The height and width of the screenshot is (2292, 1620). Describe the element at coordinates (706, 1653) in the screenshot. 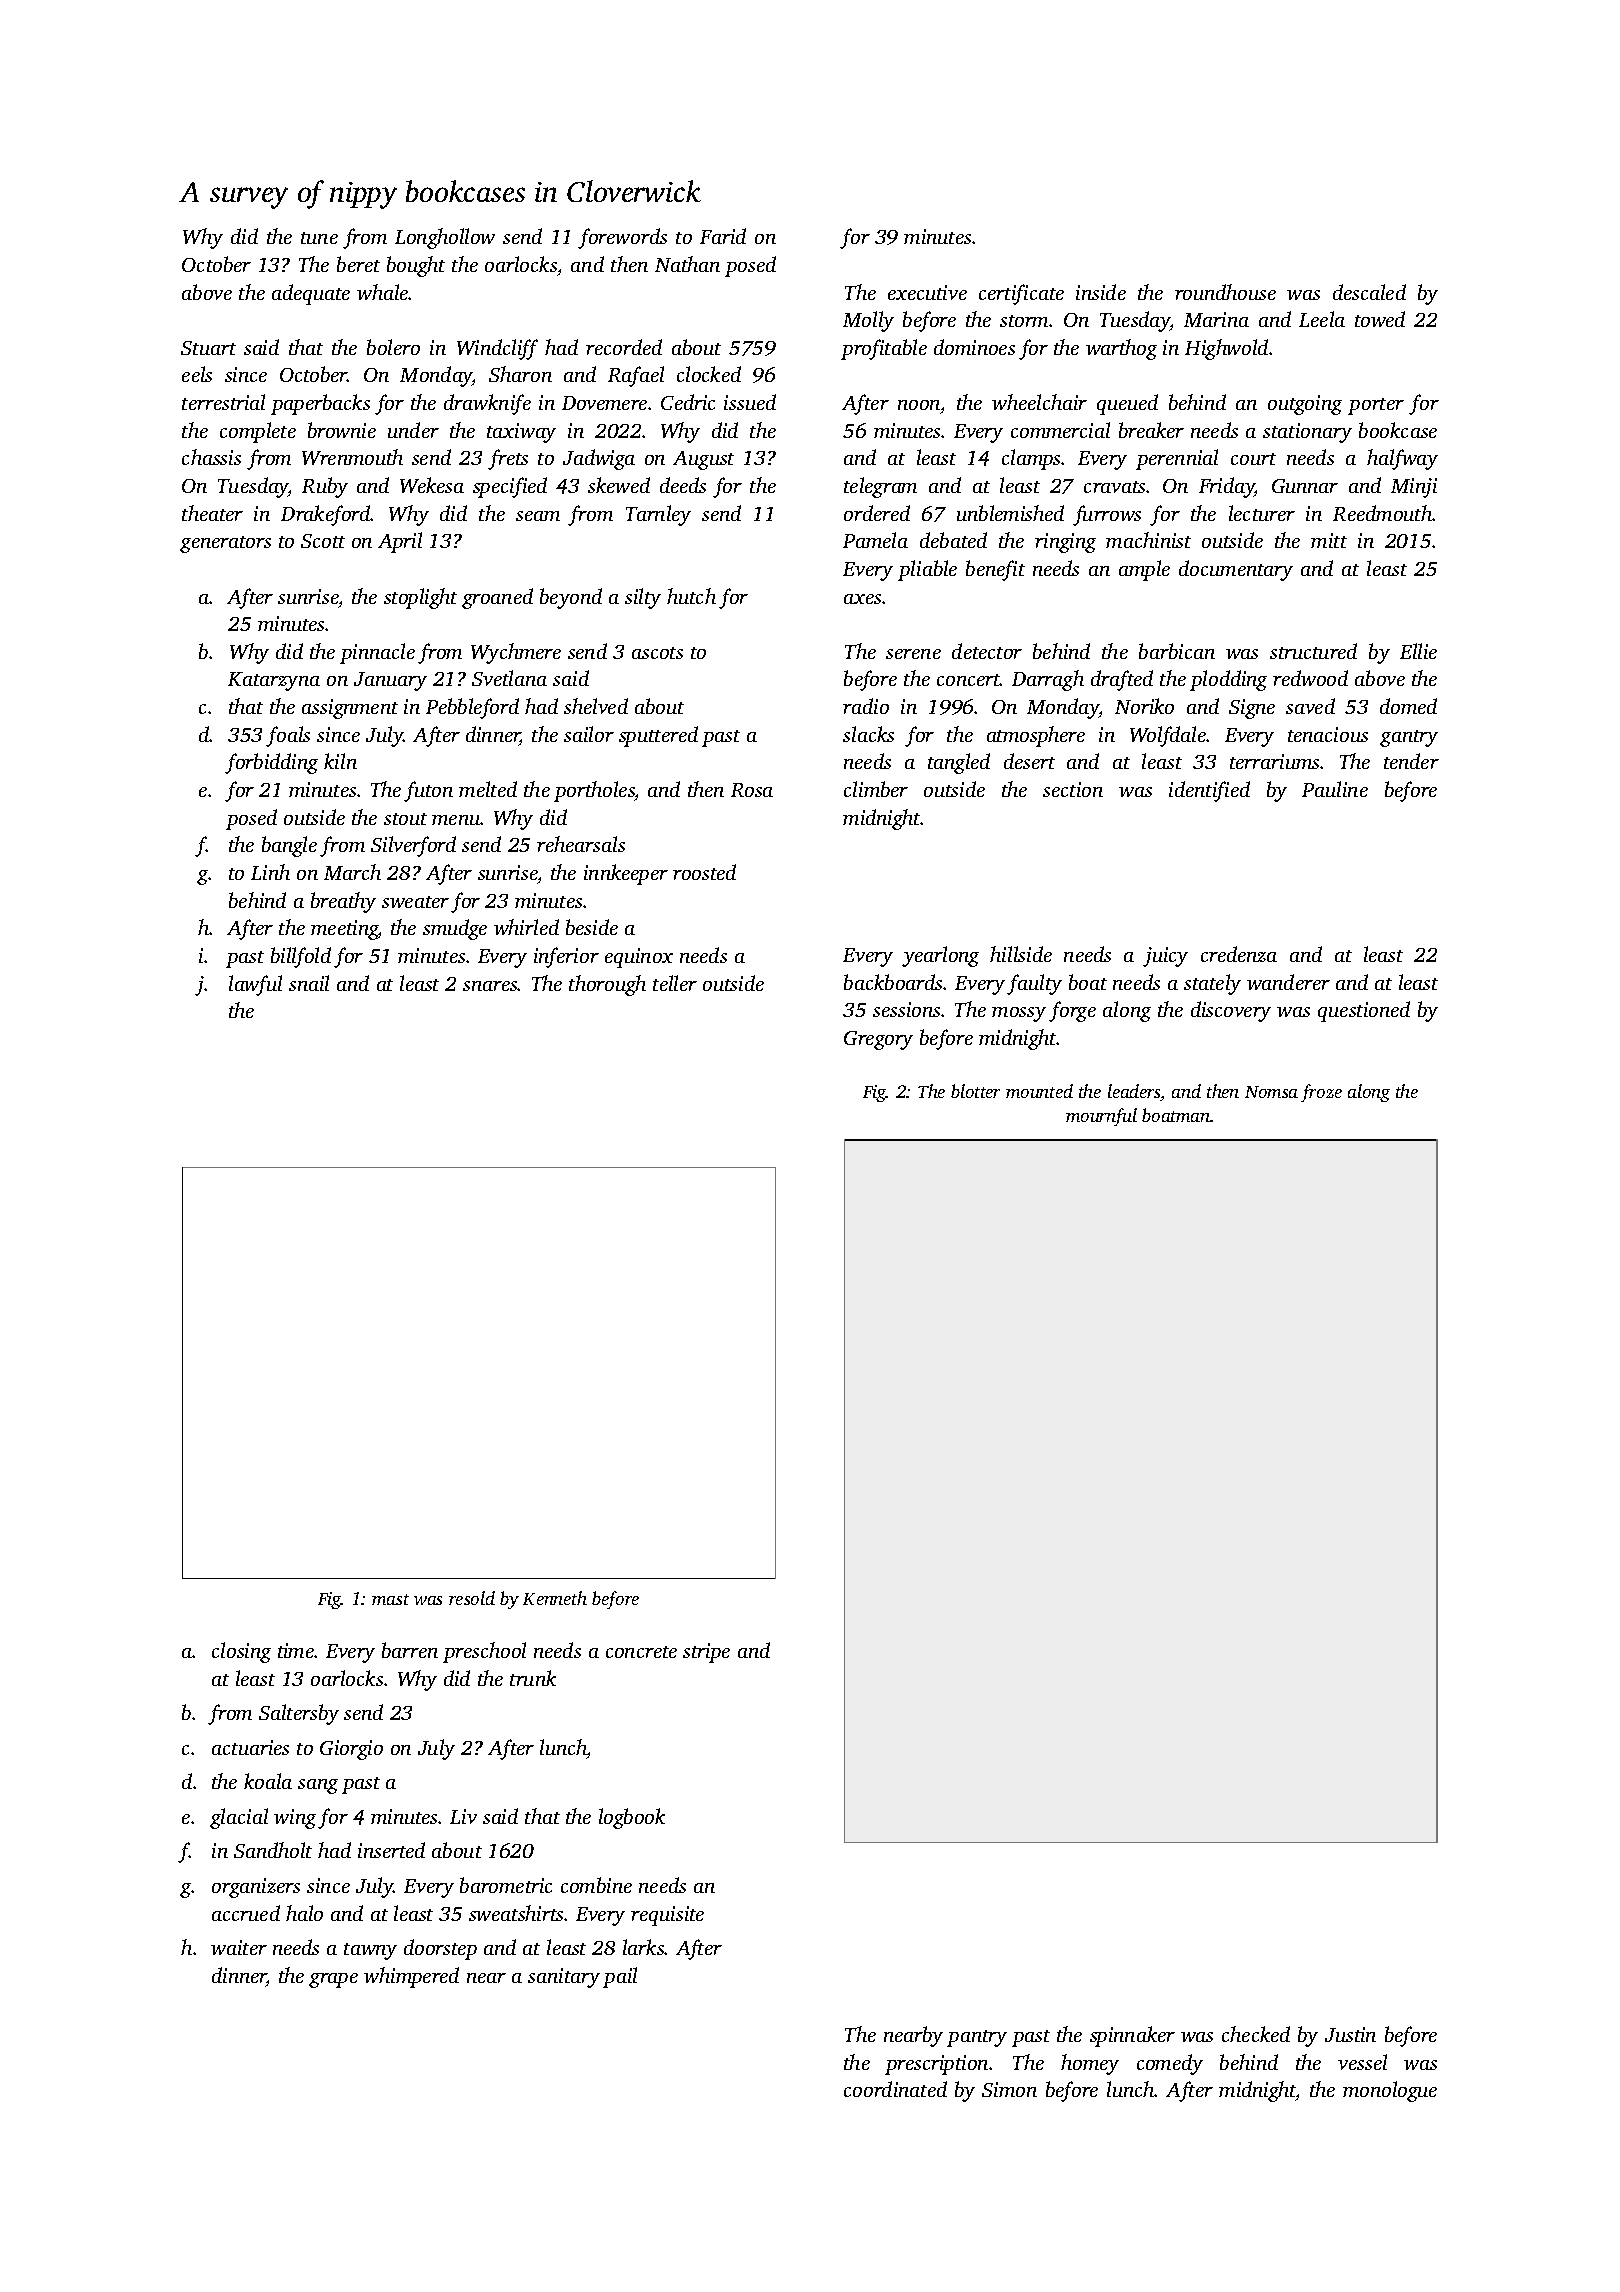

I see `stripe` at that location.
